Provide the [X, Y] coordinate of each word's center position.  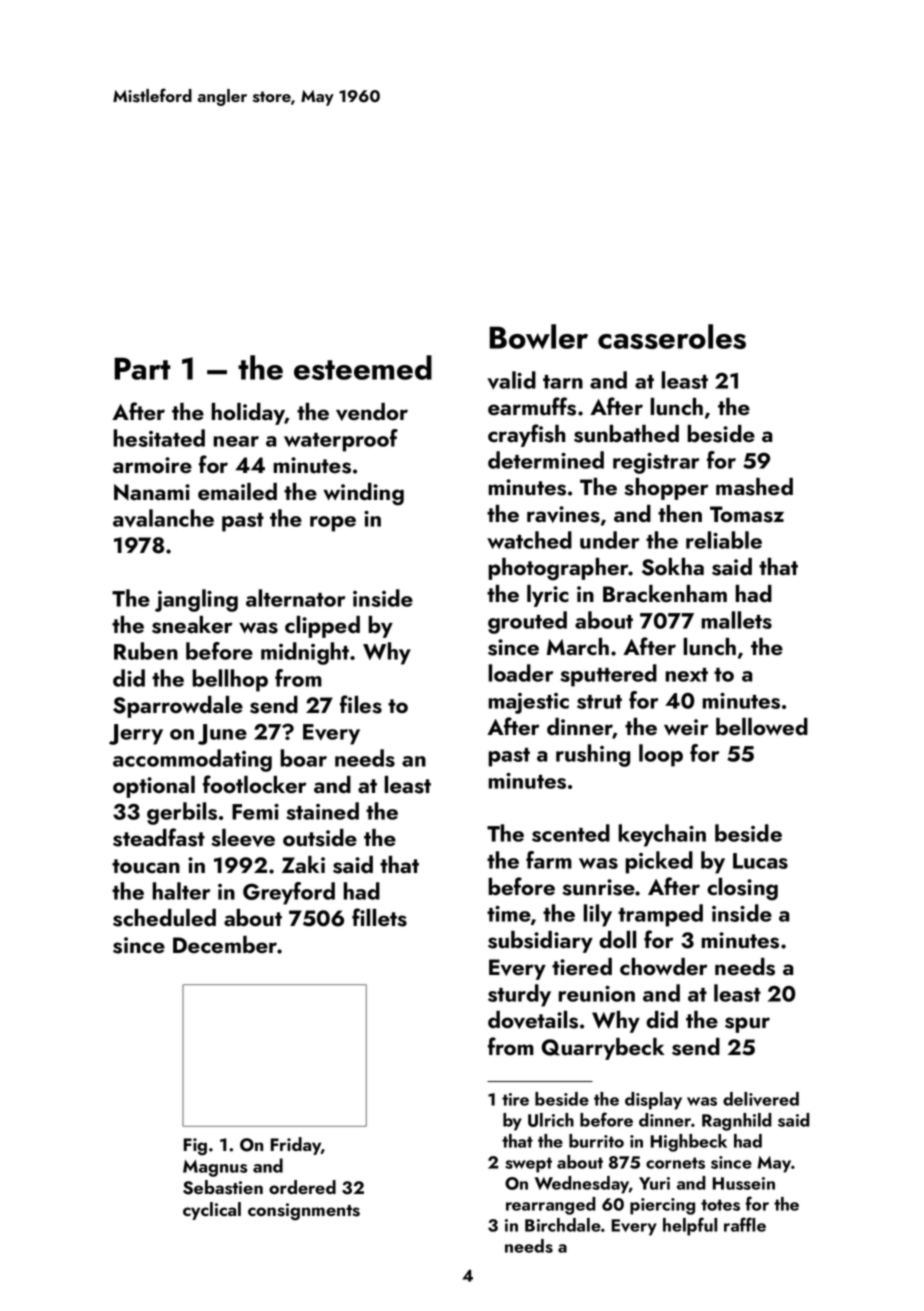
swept [528, 1165]
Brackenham [665, 594]
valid [511, 380]
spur [747, 1025]
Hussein [743, 1183]
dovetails [533, 1020]
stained [322, 811]
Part [143, 368]
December [225, 944]
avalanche [163, 518]
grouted [527, 622]
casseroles [672, 336]
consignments [304, 1212]
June [222, 734]
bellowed [762, 727]
